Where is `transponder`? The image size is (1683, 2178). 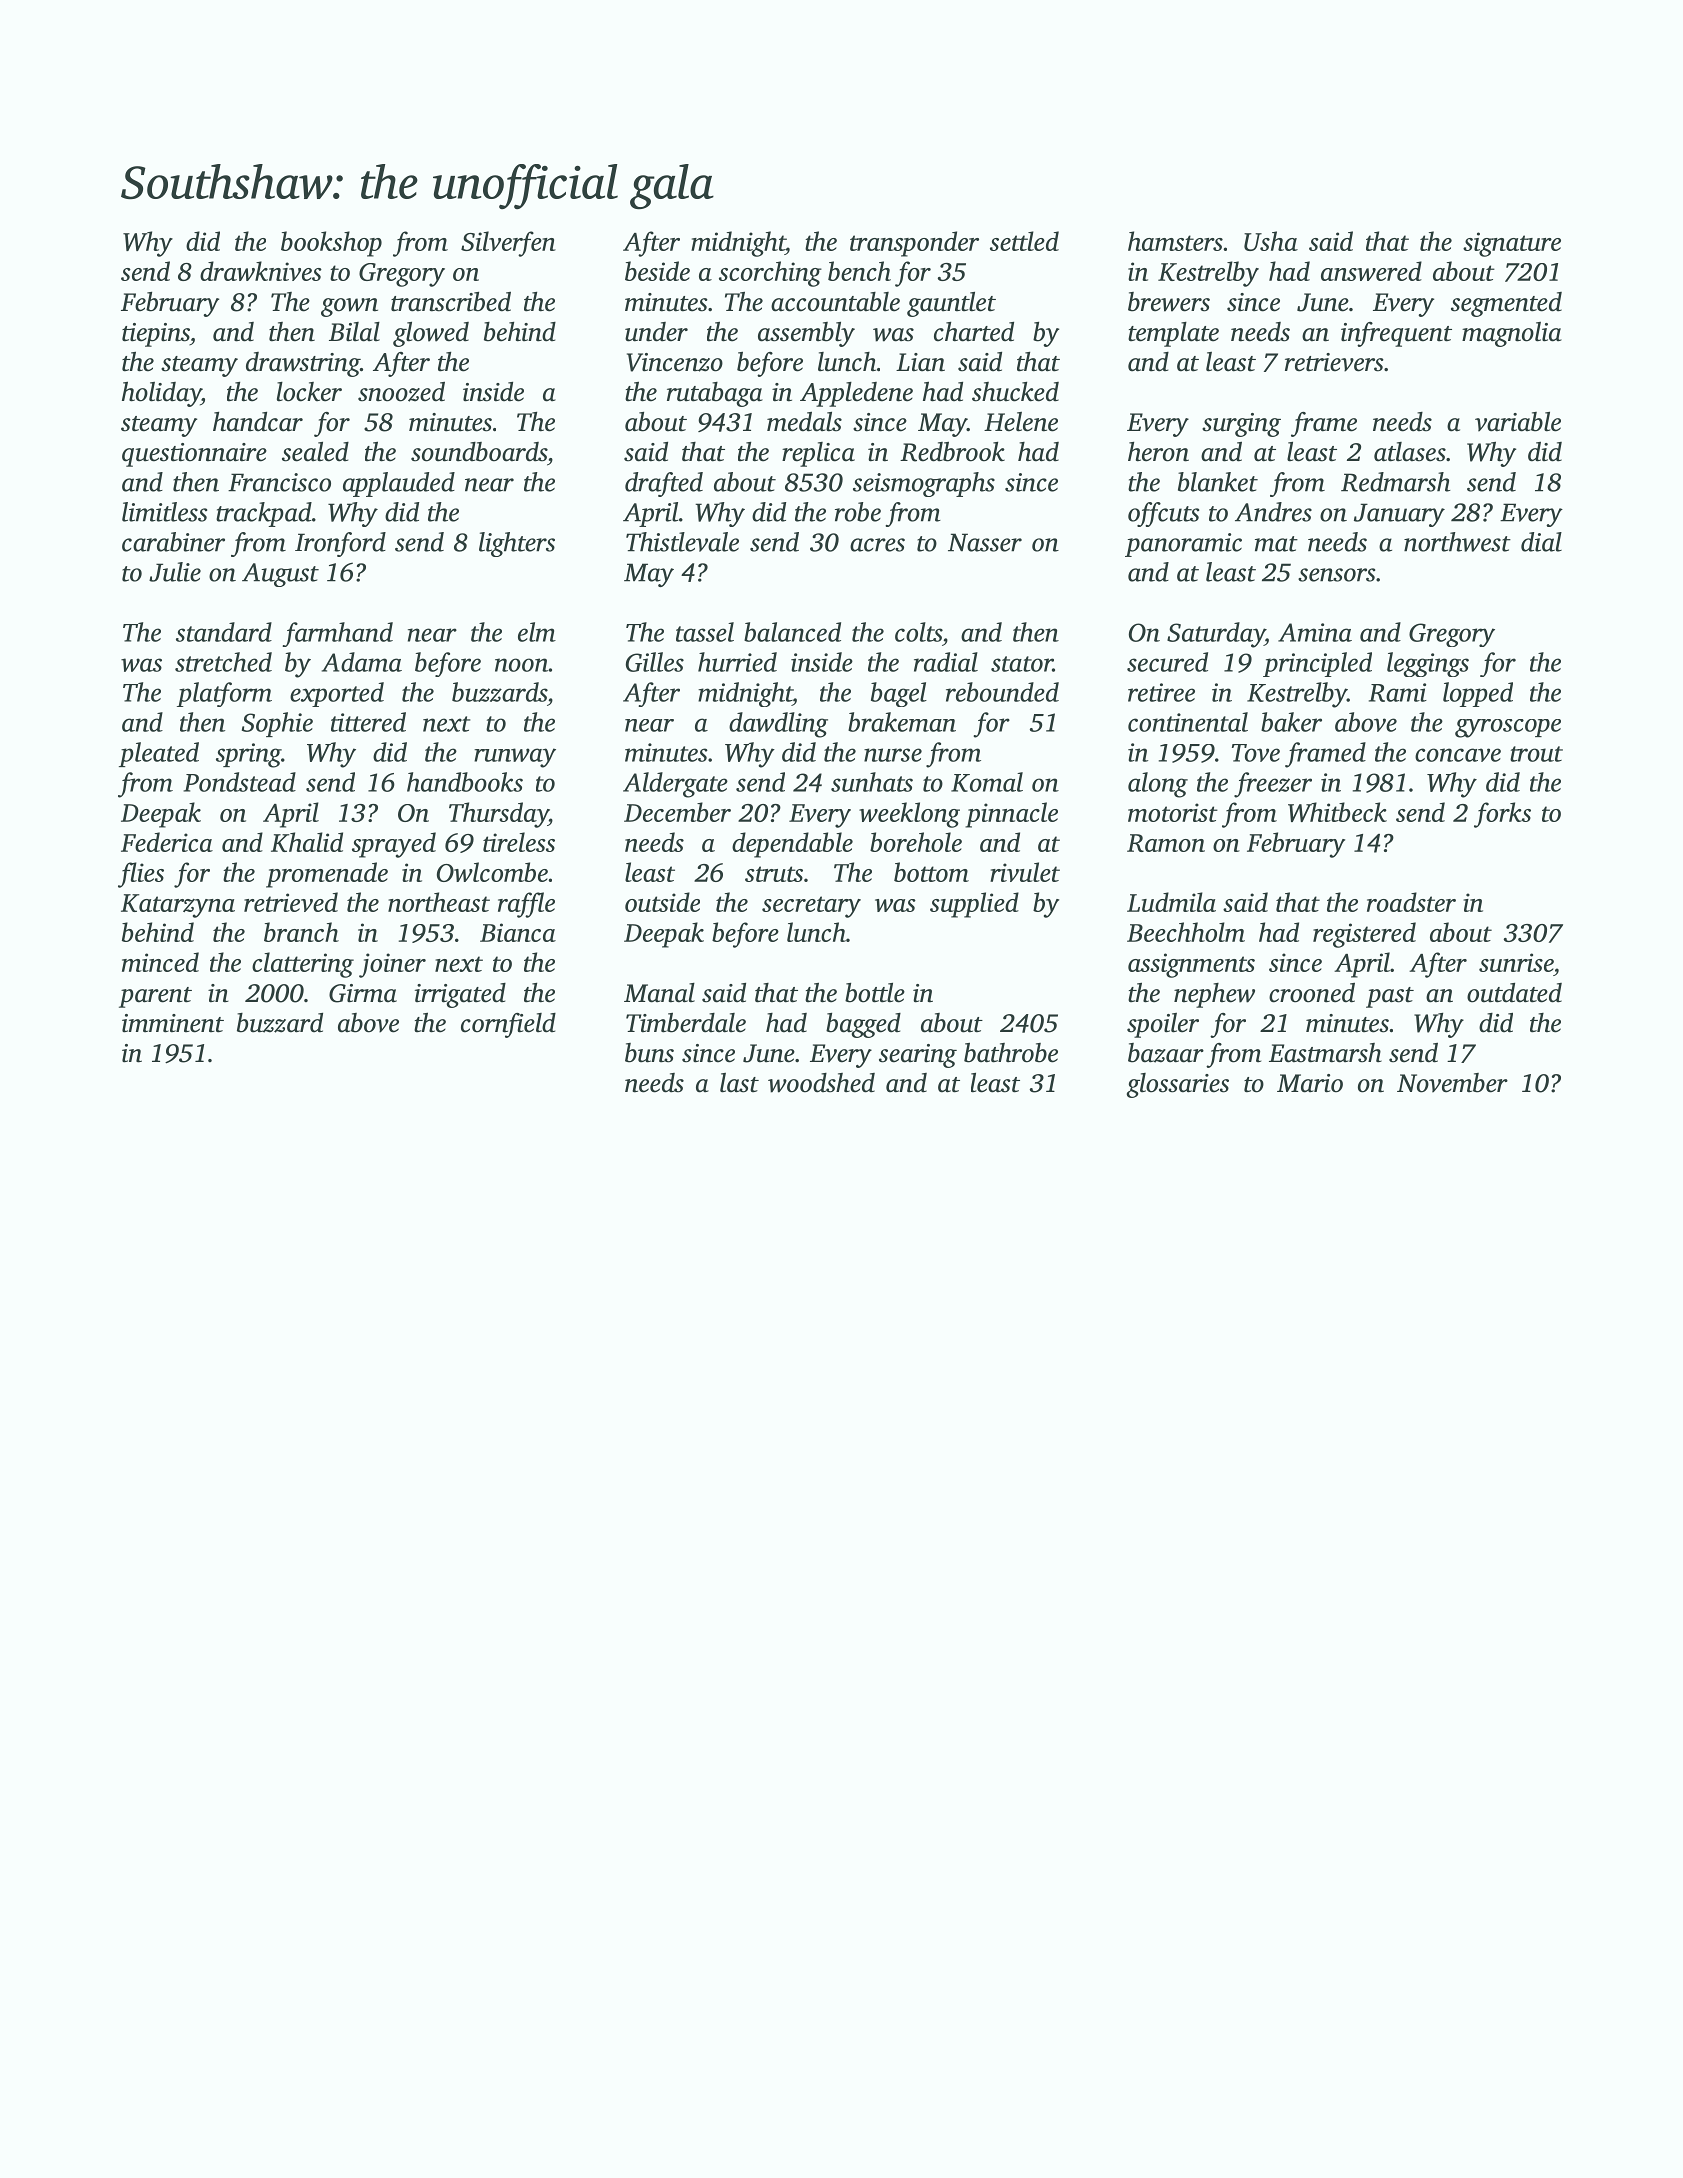 transponder is located at coordinates (914, 244).
